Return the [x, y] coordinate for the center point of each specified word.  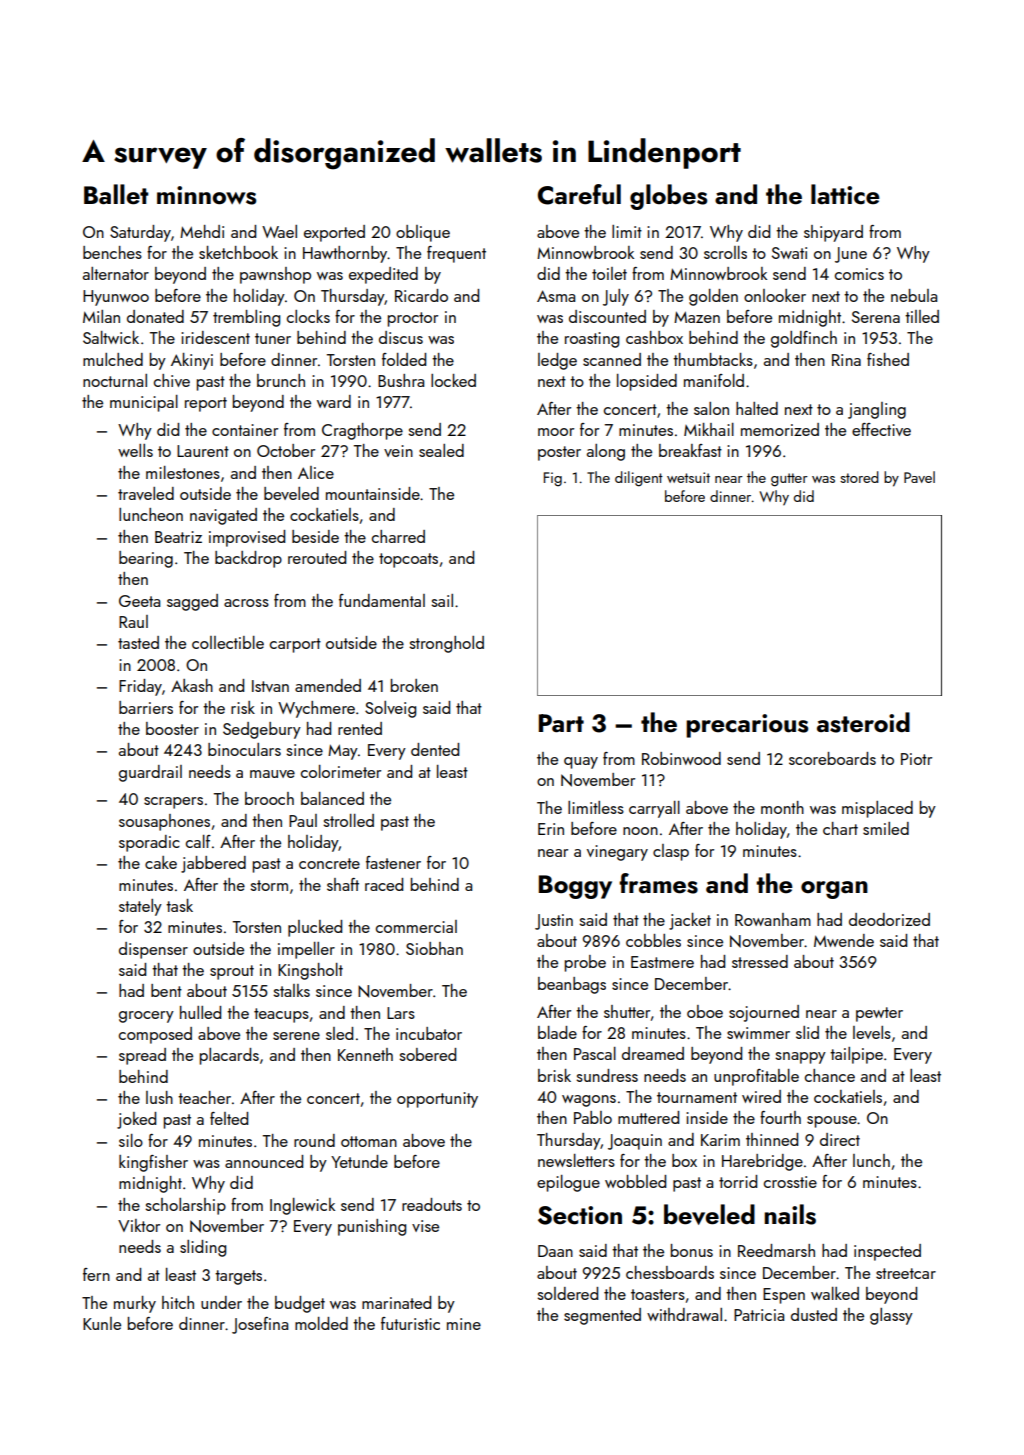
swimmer [758, 1033]
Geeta [139, 601]
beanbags [572, 985]
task [179, 905]
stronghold [446, 644]
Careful [579, 194]
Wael [279, 231]
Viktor [139, 1225]
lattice [845, 194]
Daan [555, 1251]
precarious [747, 726]
